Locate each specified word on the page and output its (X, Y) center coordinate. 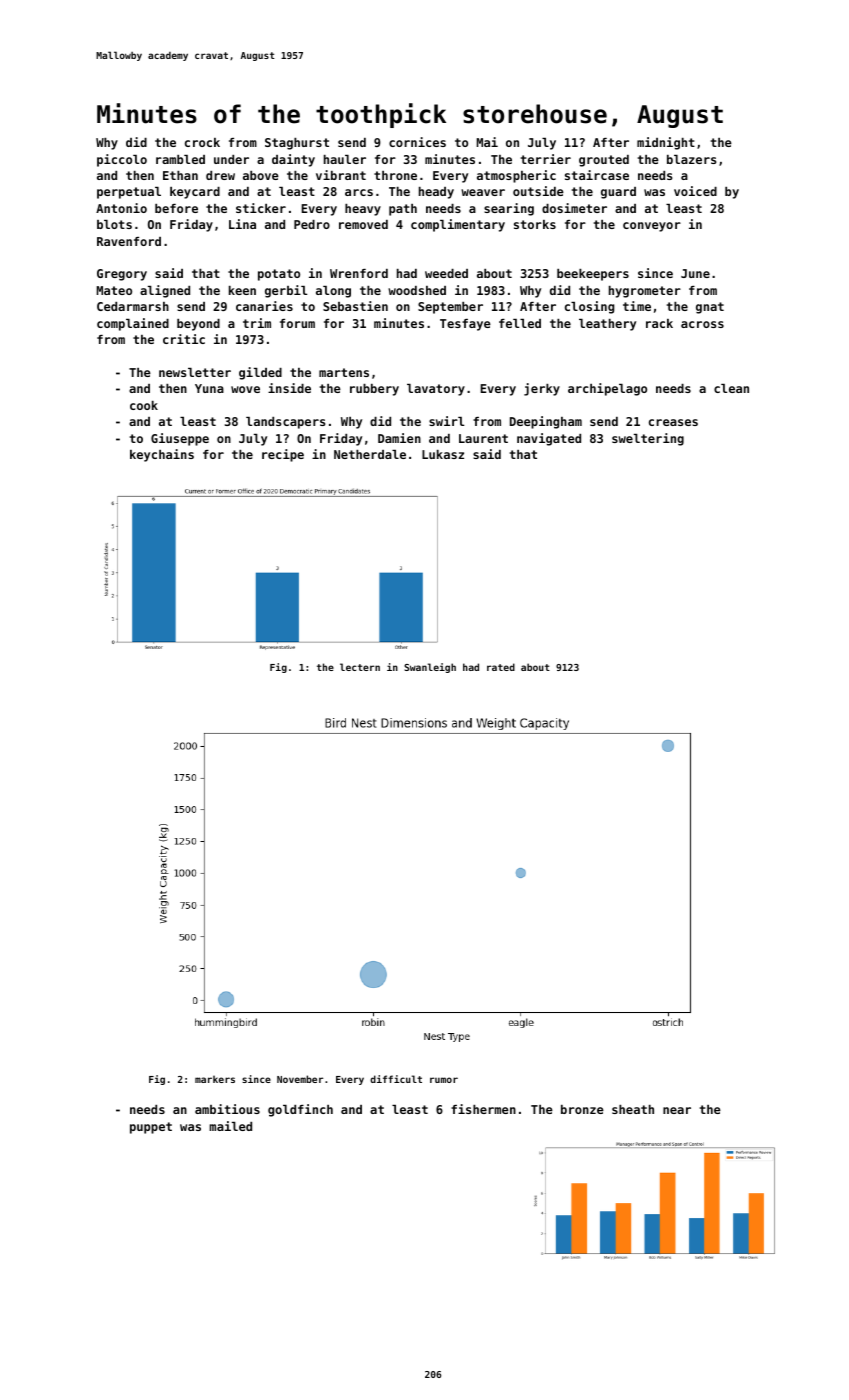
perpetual (129, 193)
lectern (360, 667)
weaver (483, 192)
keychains (162, 455)
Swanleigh (430, 668)
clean (731, 388)
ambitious (227, 1109)
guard (618, 193)
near (677, 1110)
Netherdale (370, 454)
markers (215, 1079)
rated (501, 667)
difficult (396, 1079)
